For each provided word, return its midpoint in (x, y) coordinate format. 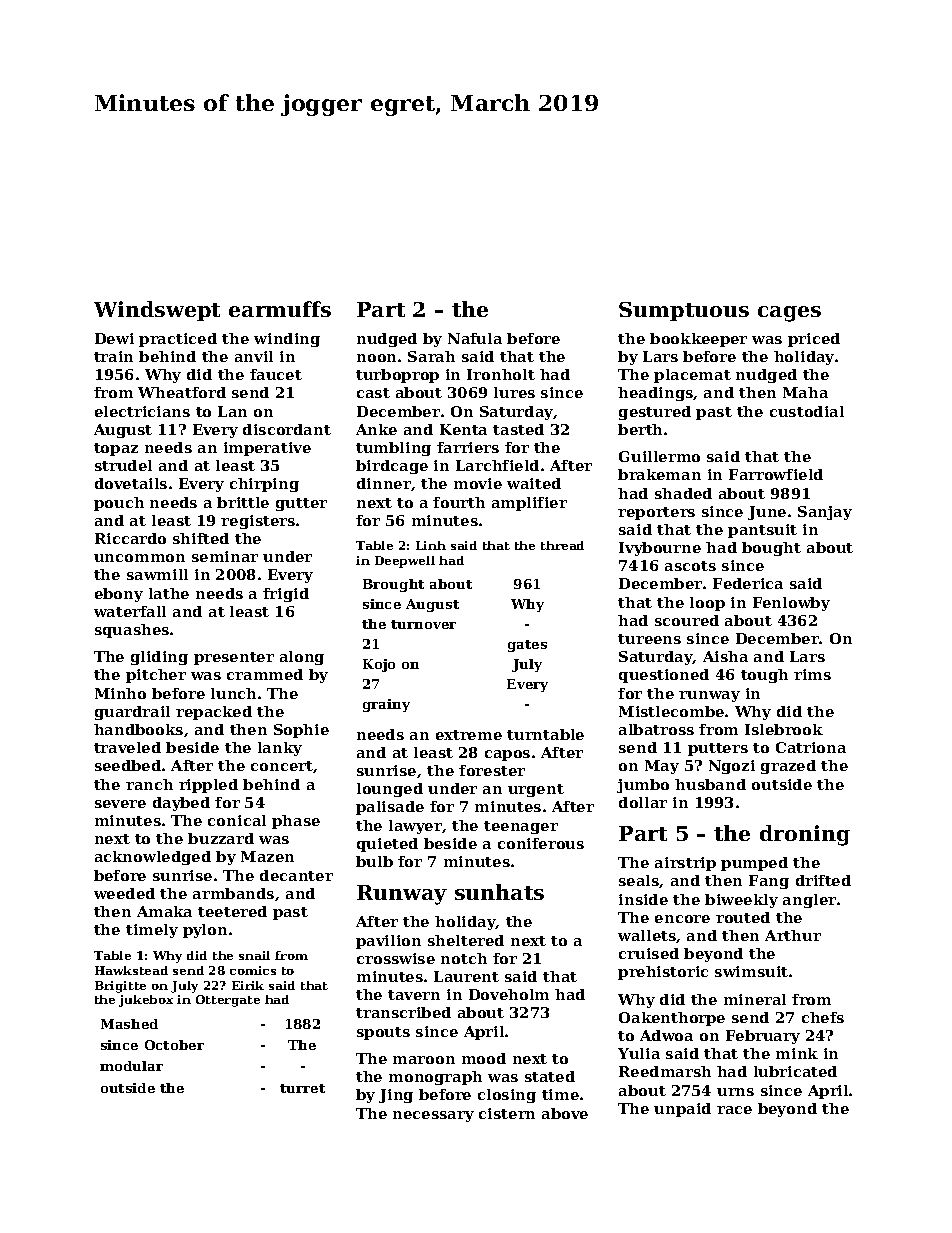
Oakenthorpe (672, 1019)
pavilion (388, 942)
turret (302, 1088)
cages (789, 314)
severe (120, 804)
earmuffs (280, 309)
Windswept (157, 311)
